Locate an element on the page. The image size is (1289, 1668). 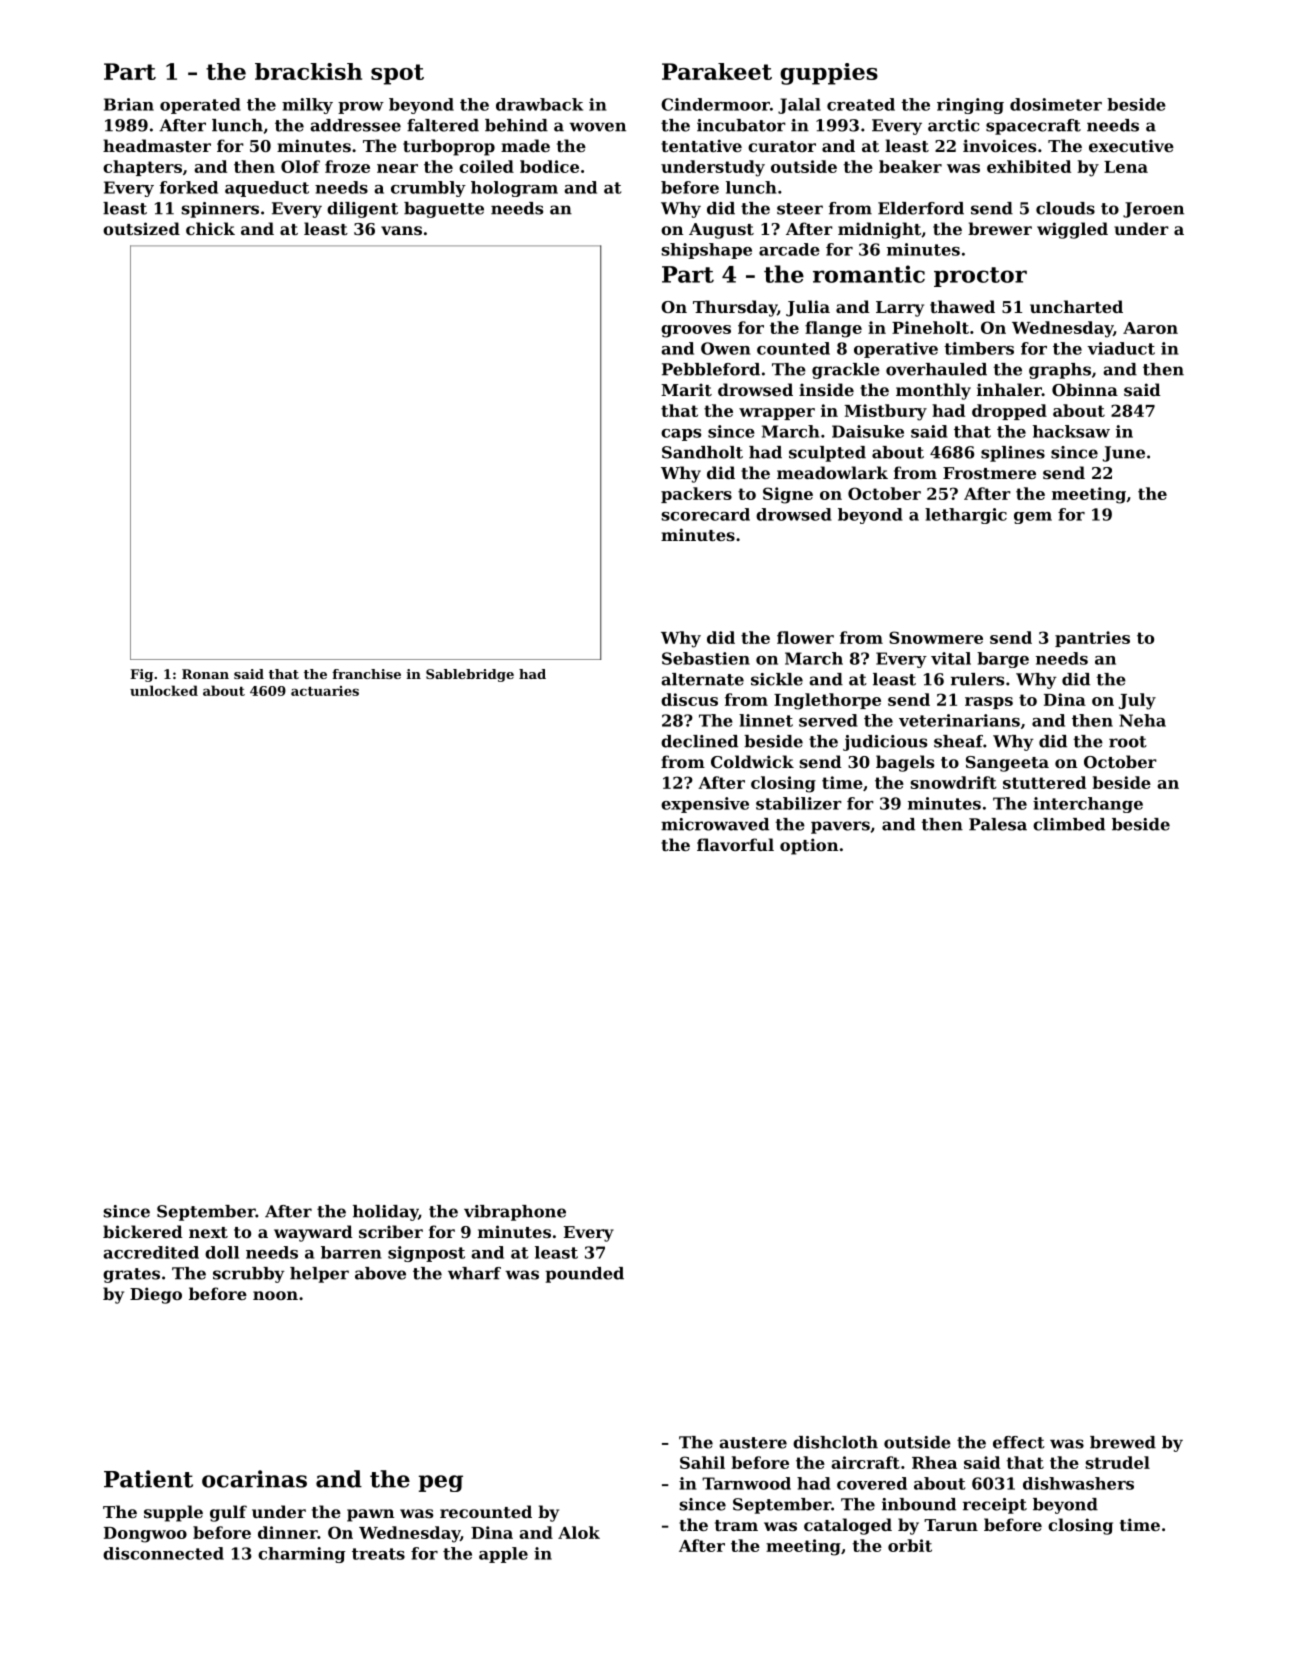
bickered is located at coordinates (143, 1231).
